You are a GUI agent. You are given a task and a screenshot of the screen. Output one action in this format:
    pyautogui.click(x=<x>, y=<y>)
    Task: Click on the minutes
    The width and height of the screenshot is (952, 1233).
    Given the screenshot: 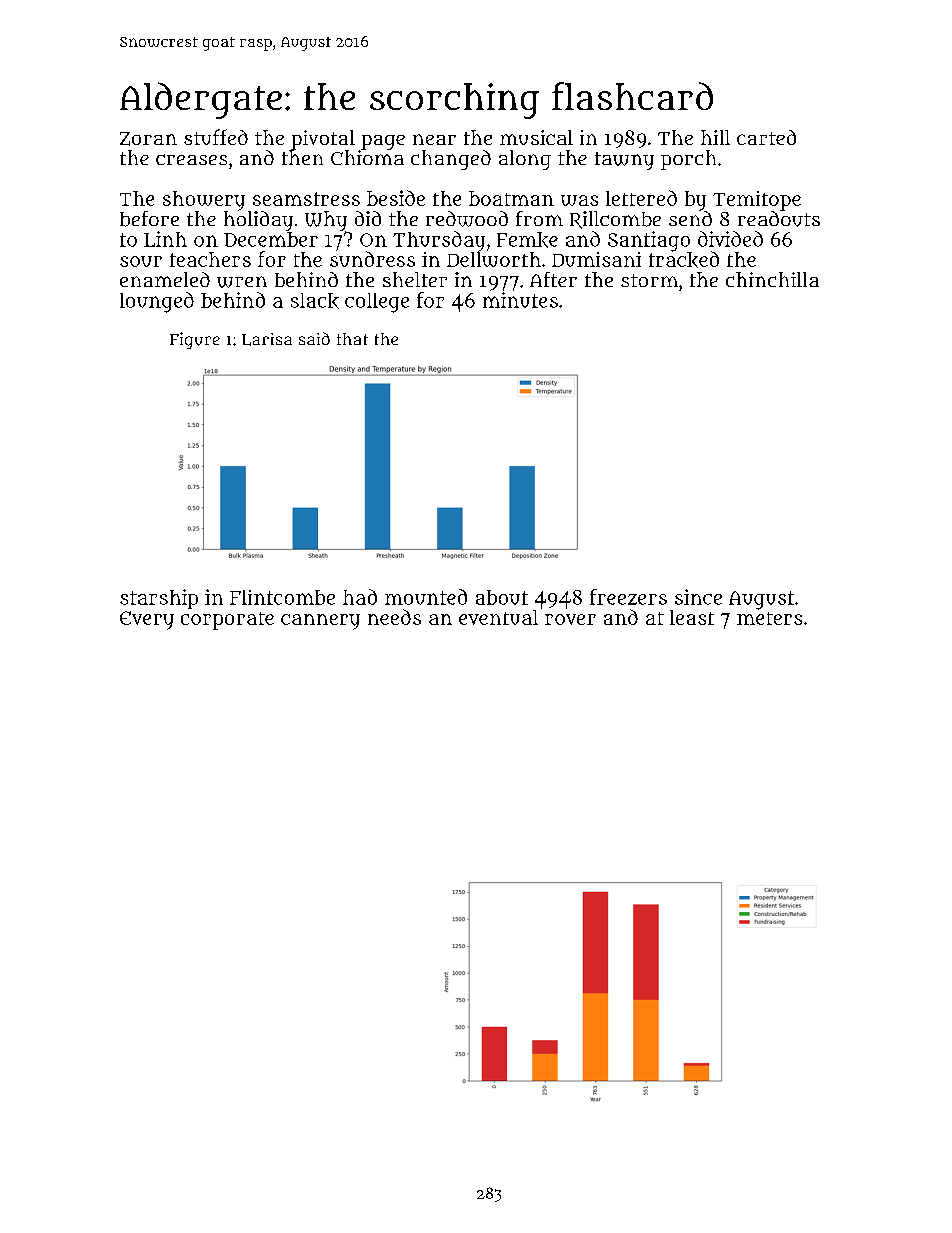 What is the action you would take?
    pyautogui.click(x=520, y=300)
